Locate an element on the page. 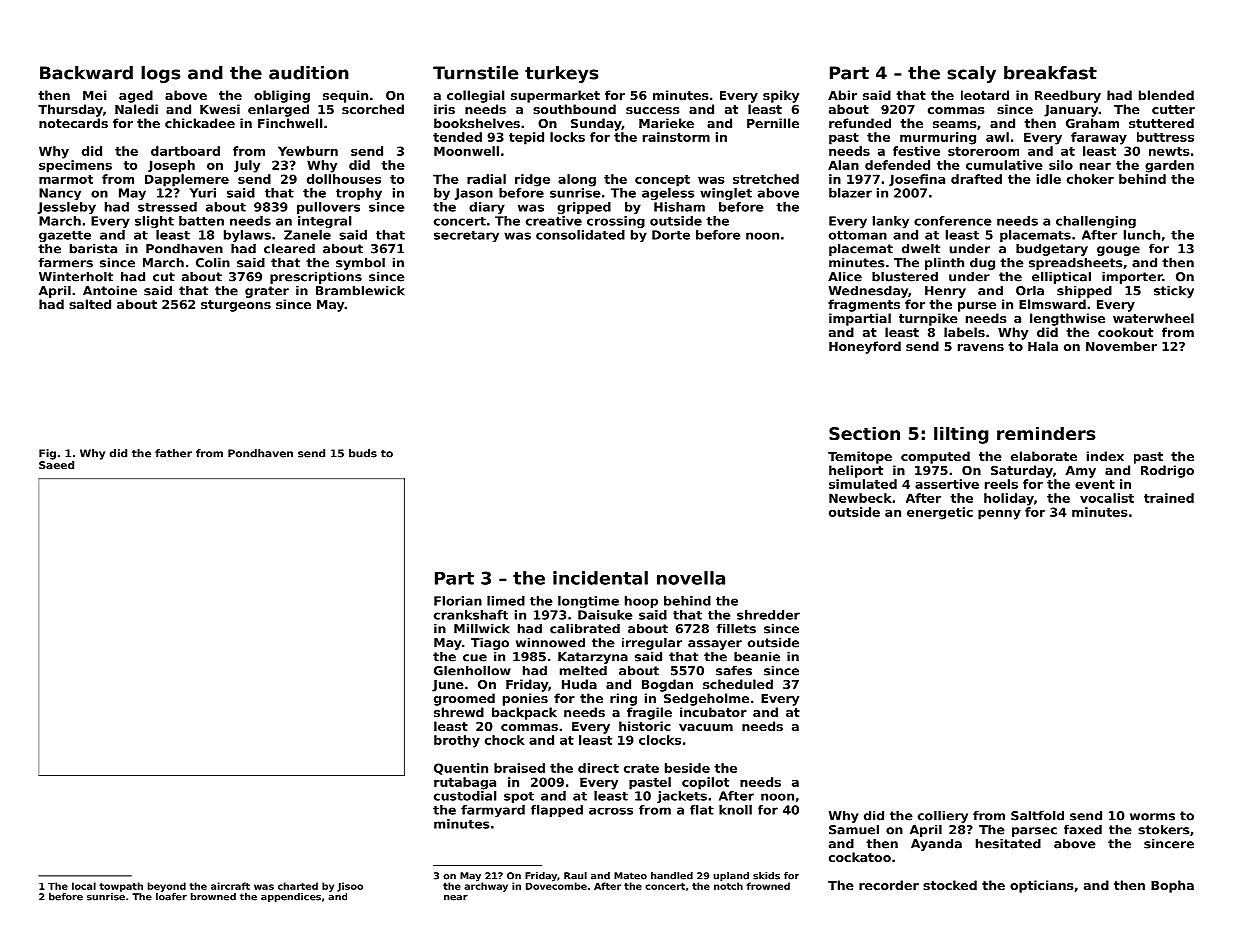  turkeys is located at coordinates (562, 74).
